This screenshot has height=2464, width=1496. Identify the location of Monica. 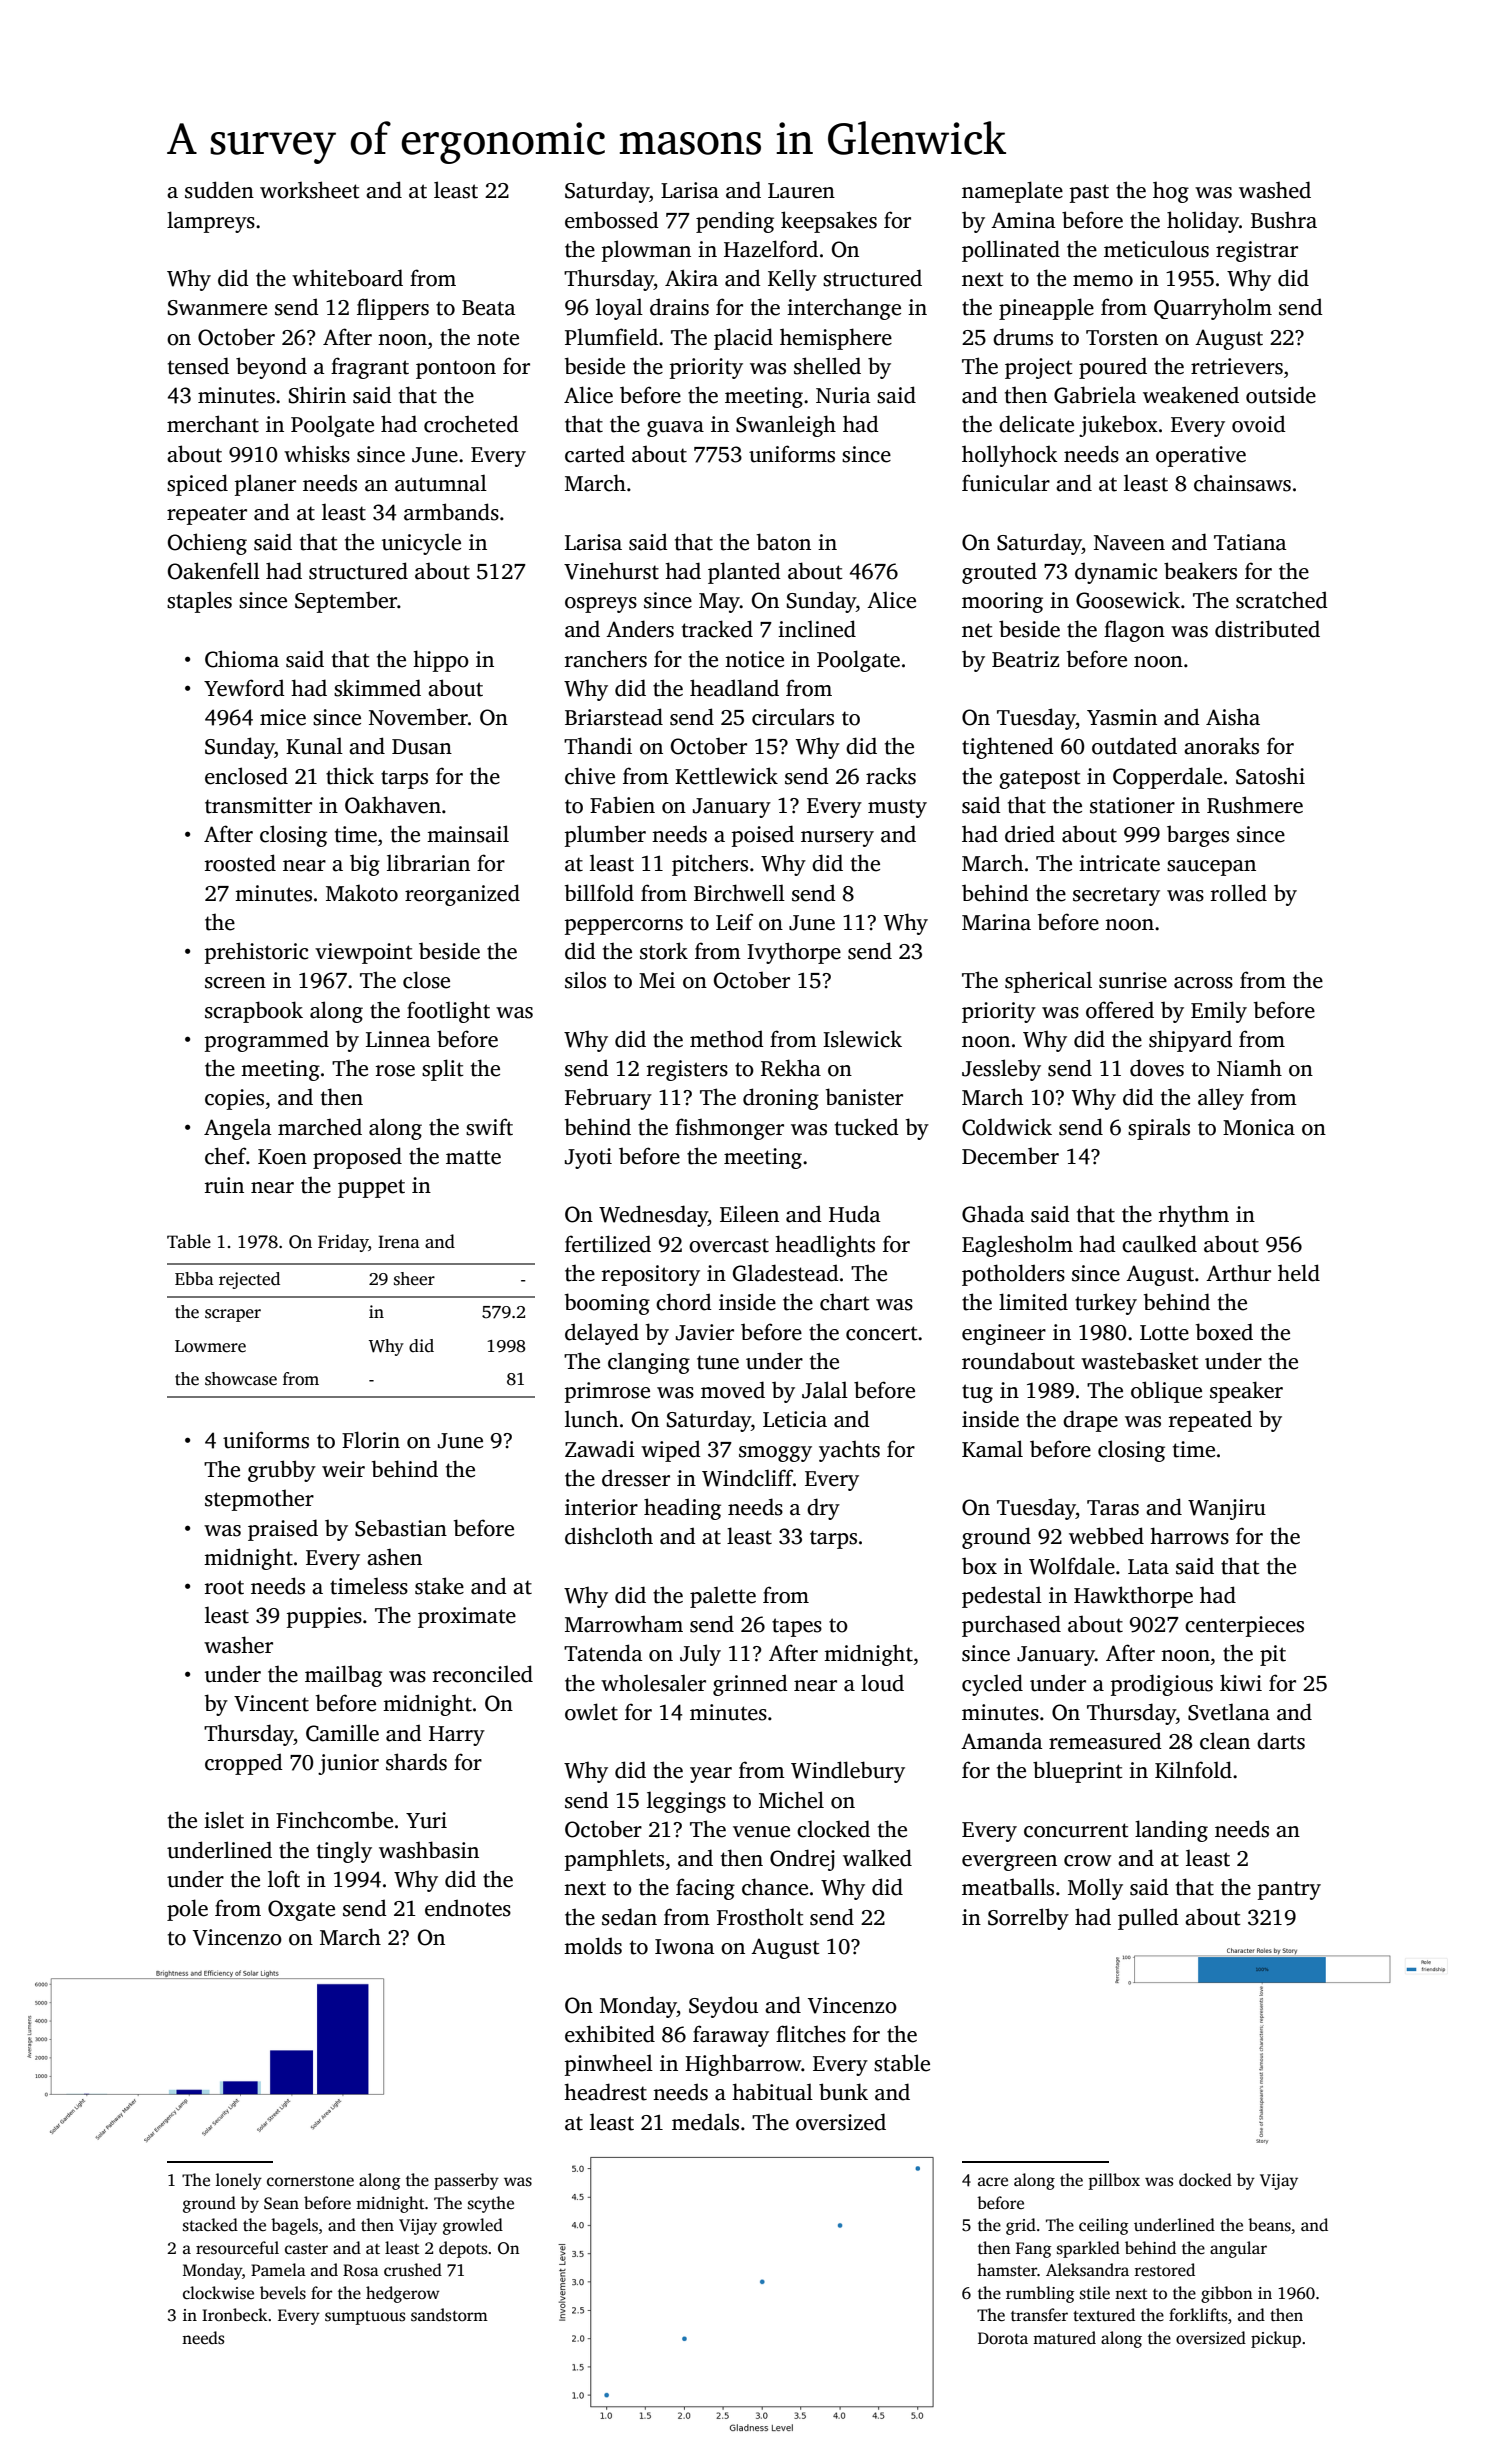
(1259, 1127).
